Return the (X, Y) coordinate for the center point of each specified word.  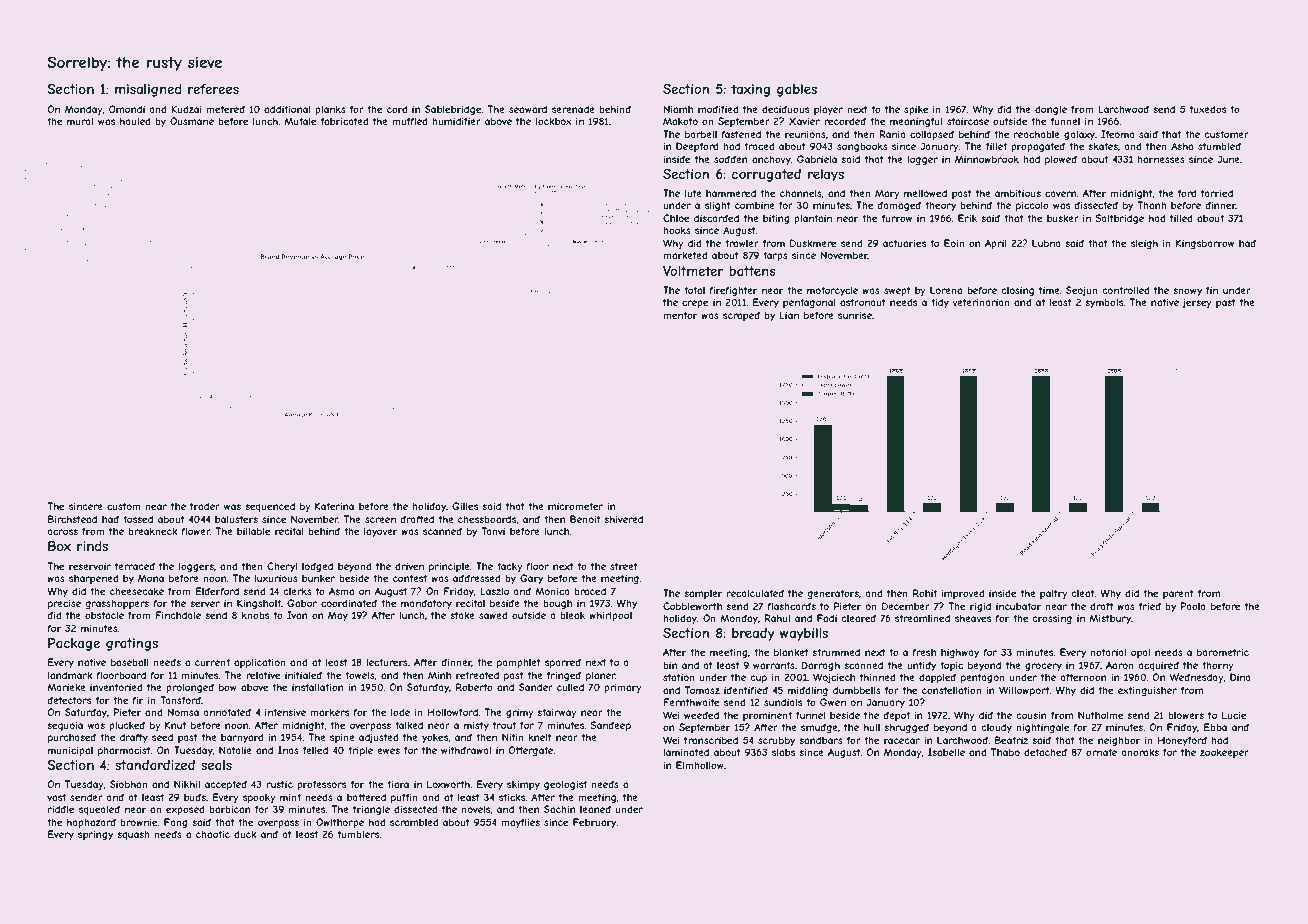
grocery (1043, 667)
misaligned (148, 90)
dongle (1051, 110)
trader (205, 506)
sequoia (65, 726)
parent (1178, 594)
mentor (680, 315)
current (212, 662)
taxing (750, 90)
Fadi (827, 618)
